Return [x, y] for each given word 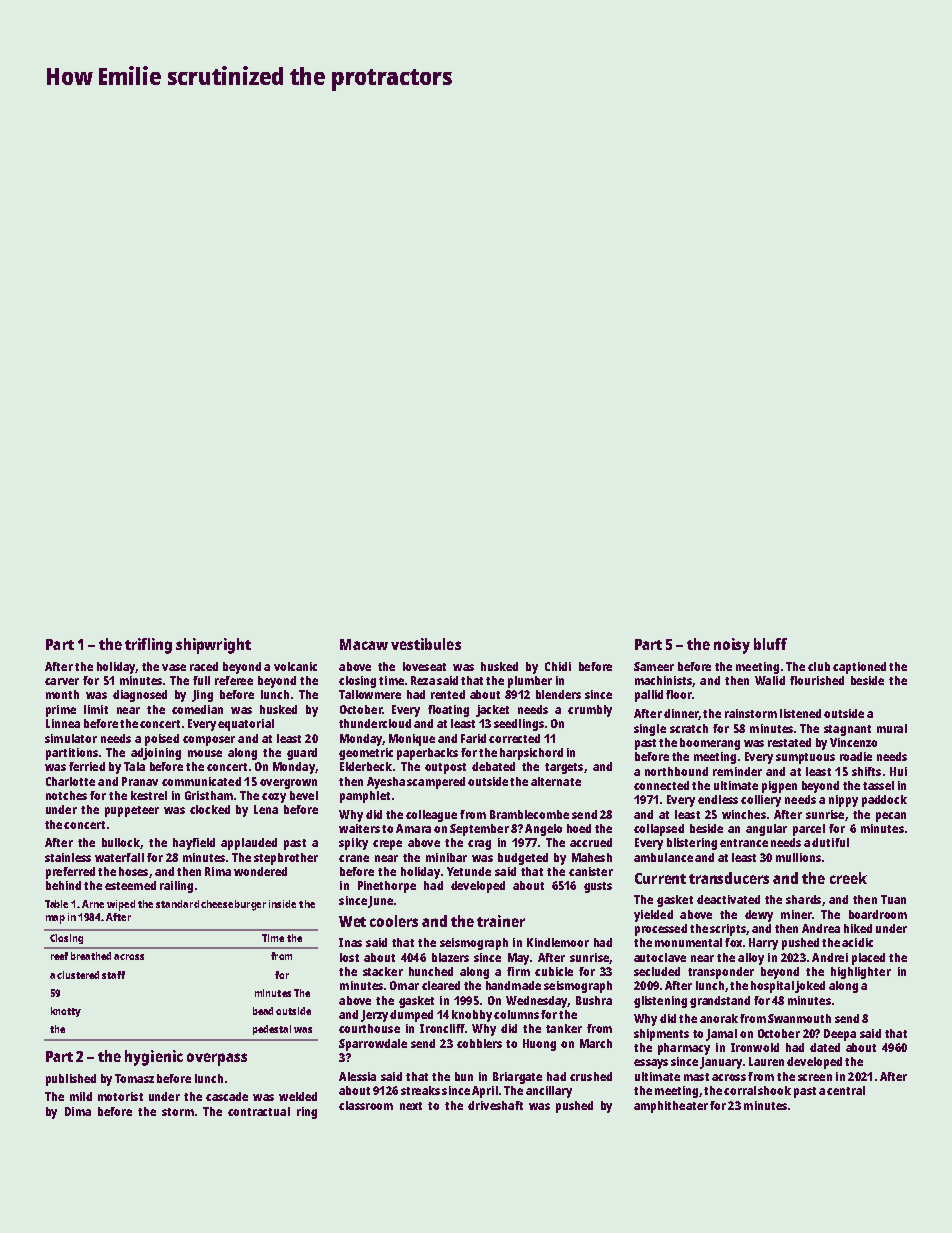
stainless [68, 857]
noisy [732, 646]
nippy [843, 801]
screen [815, 1077]
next [411, 1106]
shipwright [213, 646]
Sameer [654, 666]
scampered [436, 783]
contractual [259, 1111]
